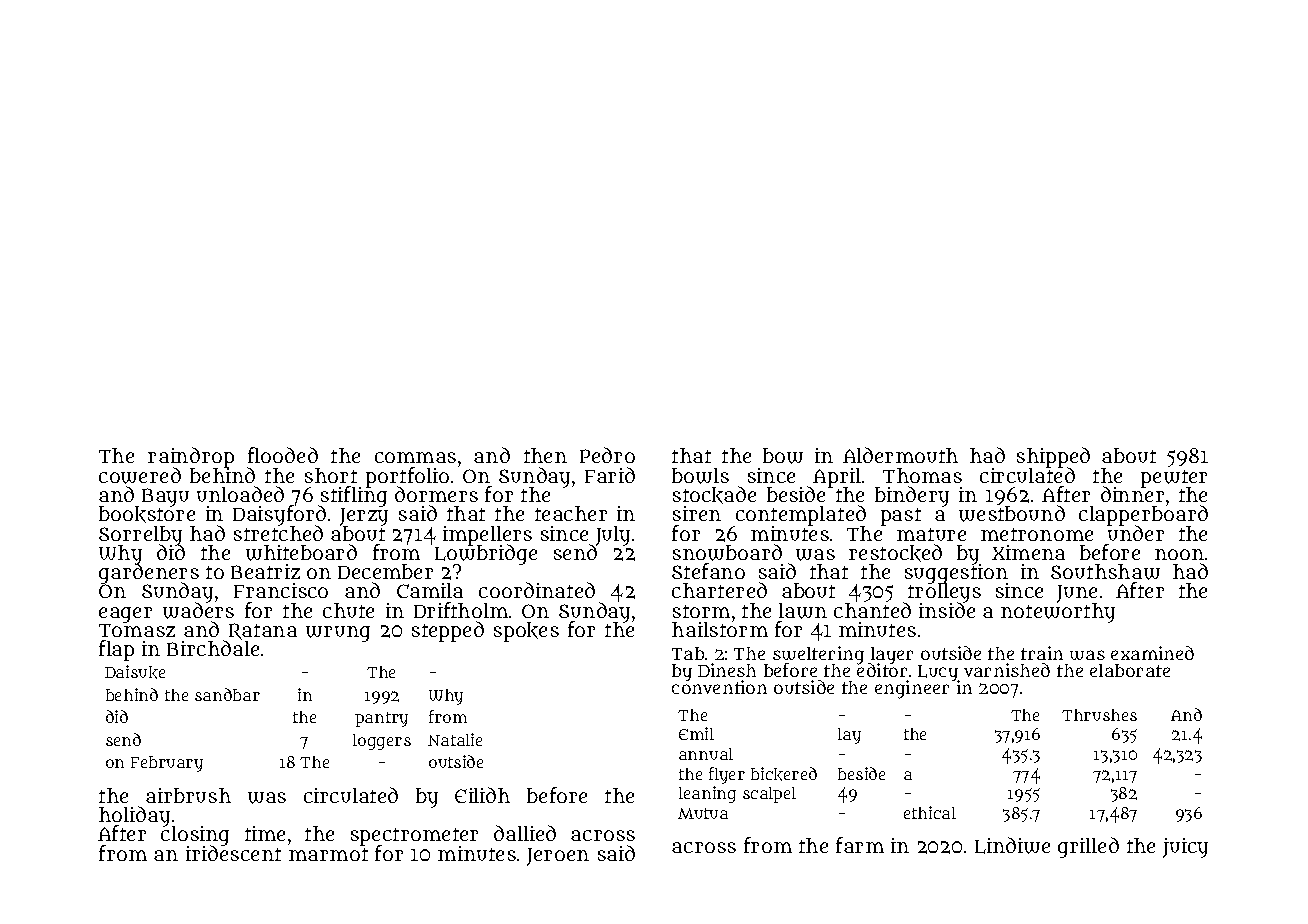 The width and height of the document is (1308, 924). I want to click on Natalie, so click(455, 739).
